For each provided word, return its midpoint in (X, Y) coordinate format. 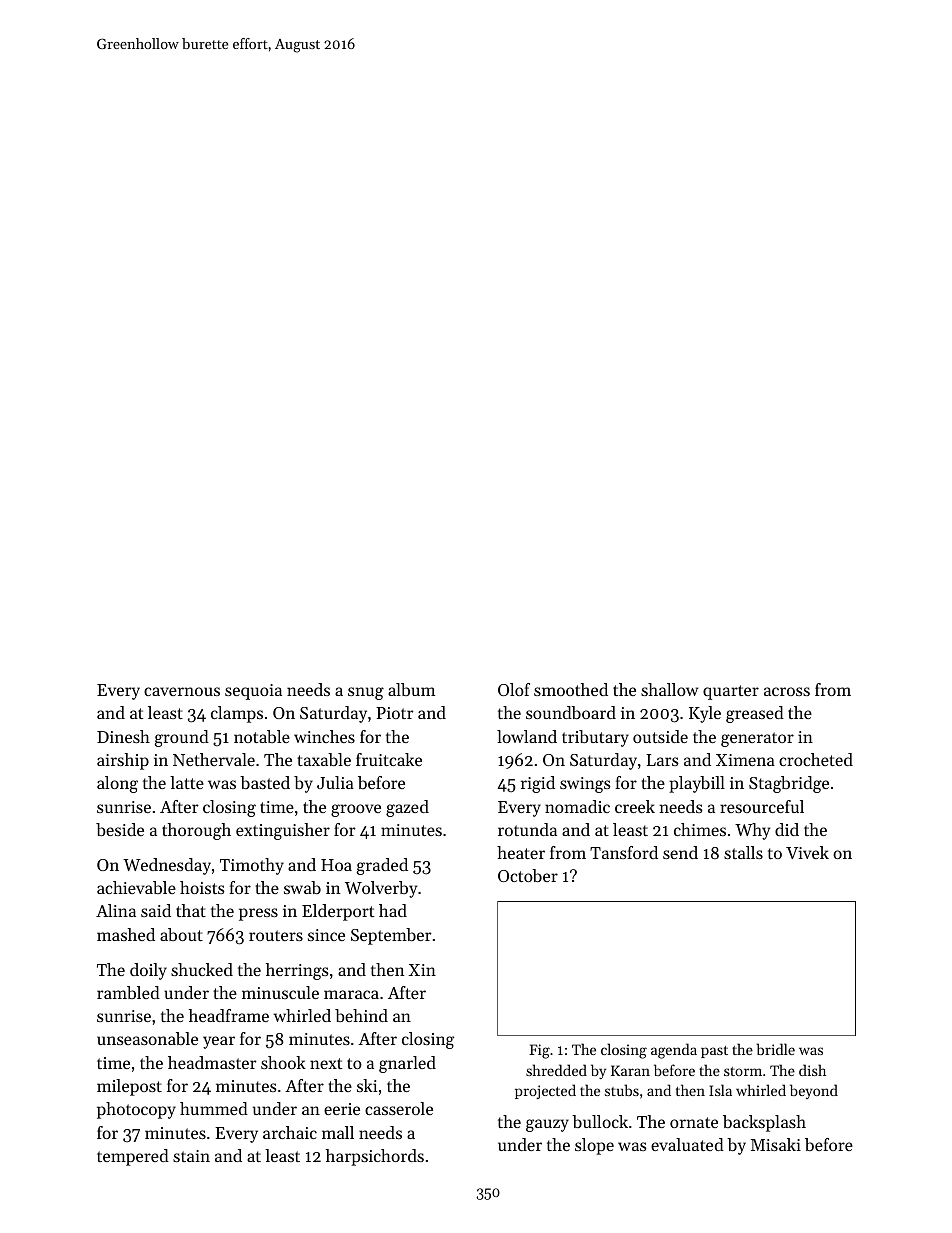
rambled (128, 992)
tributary (595, 738)
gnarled (407, 1064)
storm (743, 1071)
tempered (133, 1157)
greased (755, 714)
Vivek (807, 852)
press (258, 914)
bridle (775, 1049)
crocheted (816, 759)
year (219, 1042)
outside (660, 736)
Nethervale (214, 759)
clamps (237, 714)
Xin (422, 970)
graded (382, 866)
